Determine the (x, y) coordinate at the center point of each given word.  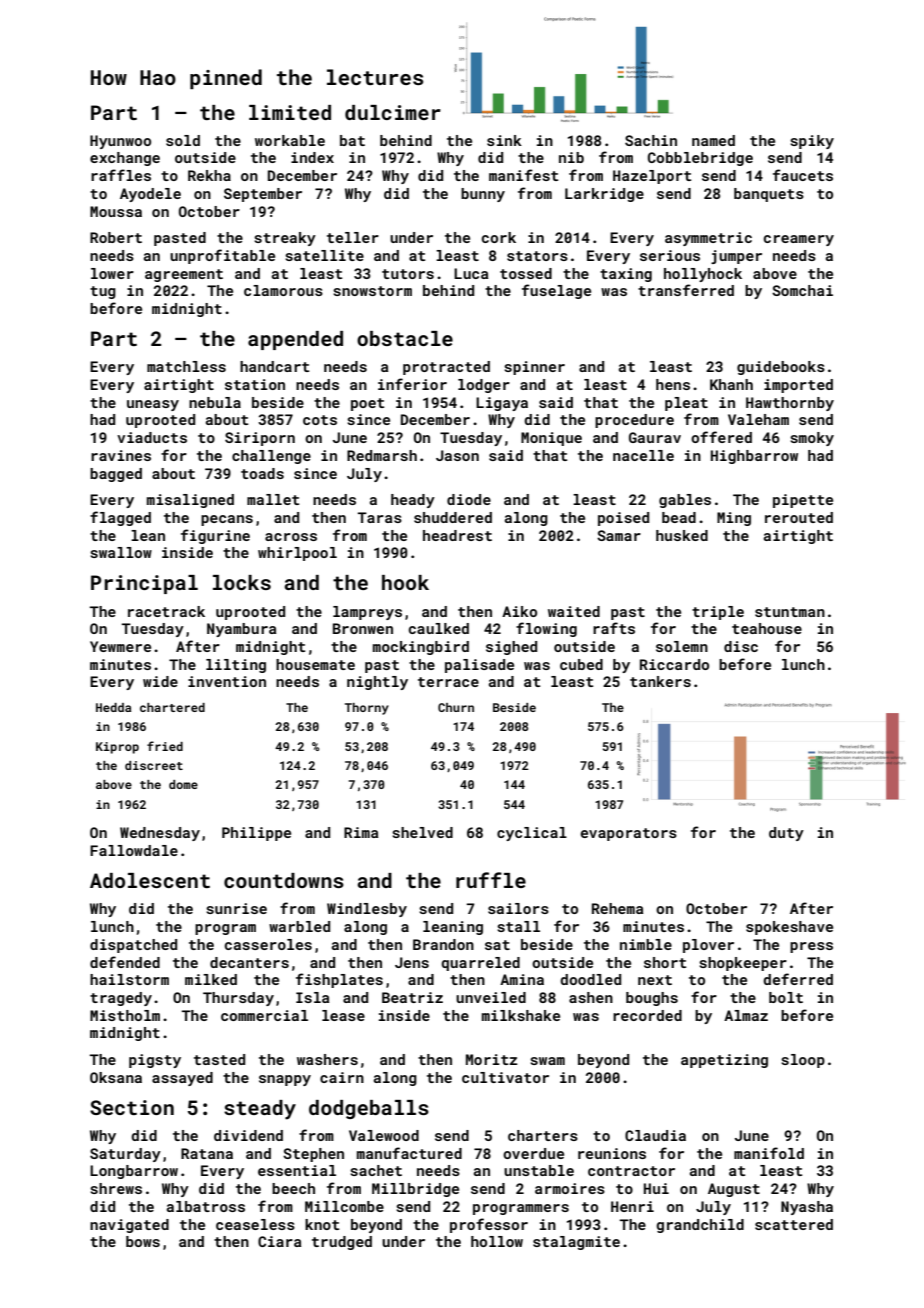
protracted (446, 368)
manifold (769, 1153)
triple (718, 613)
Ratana (207, 1153)
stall (518, 926)
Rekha (209, 175)
